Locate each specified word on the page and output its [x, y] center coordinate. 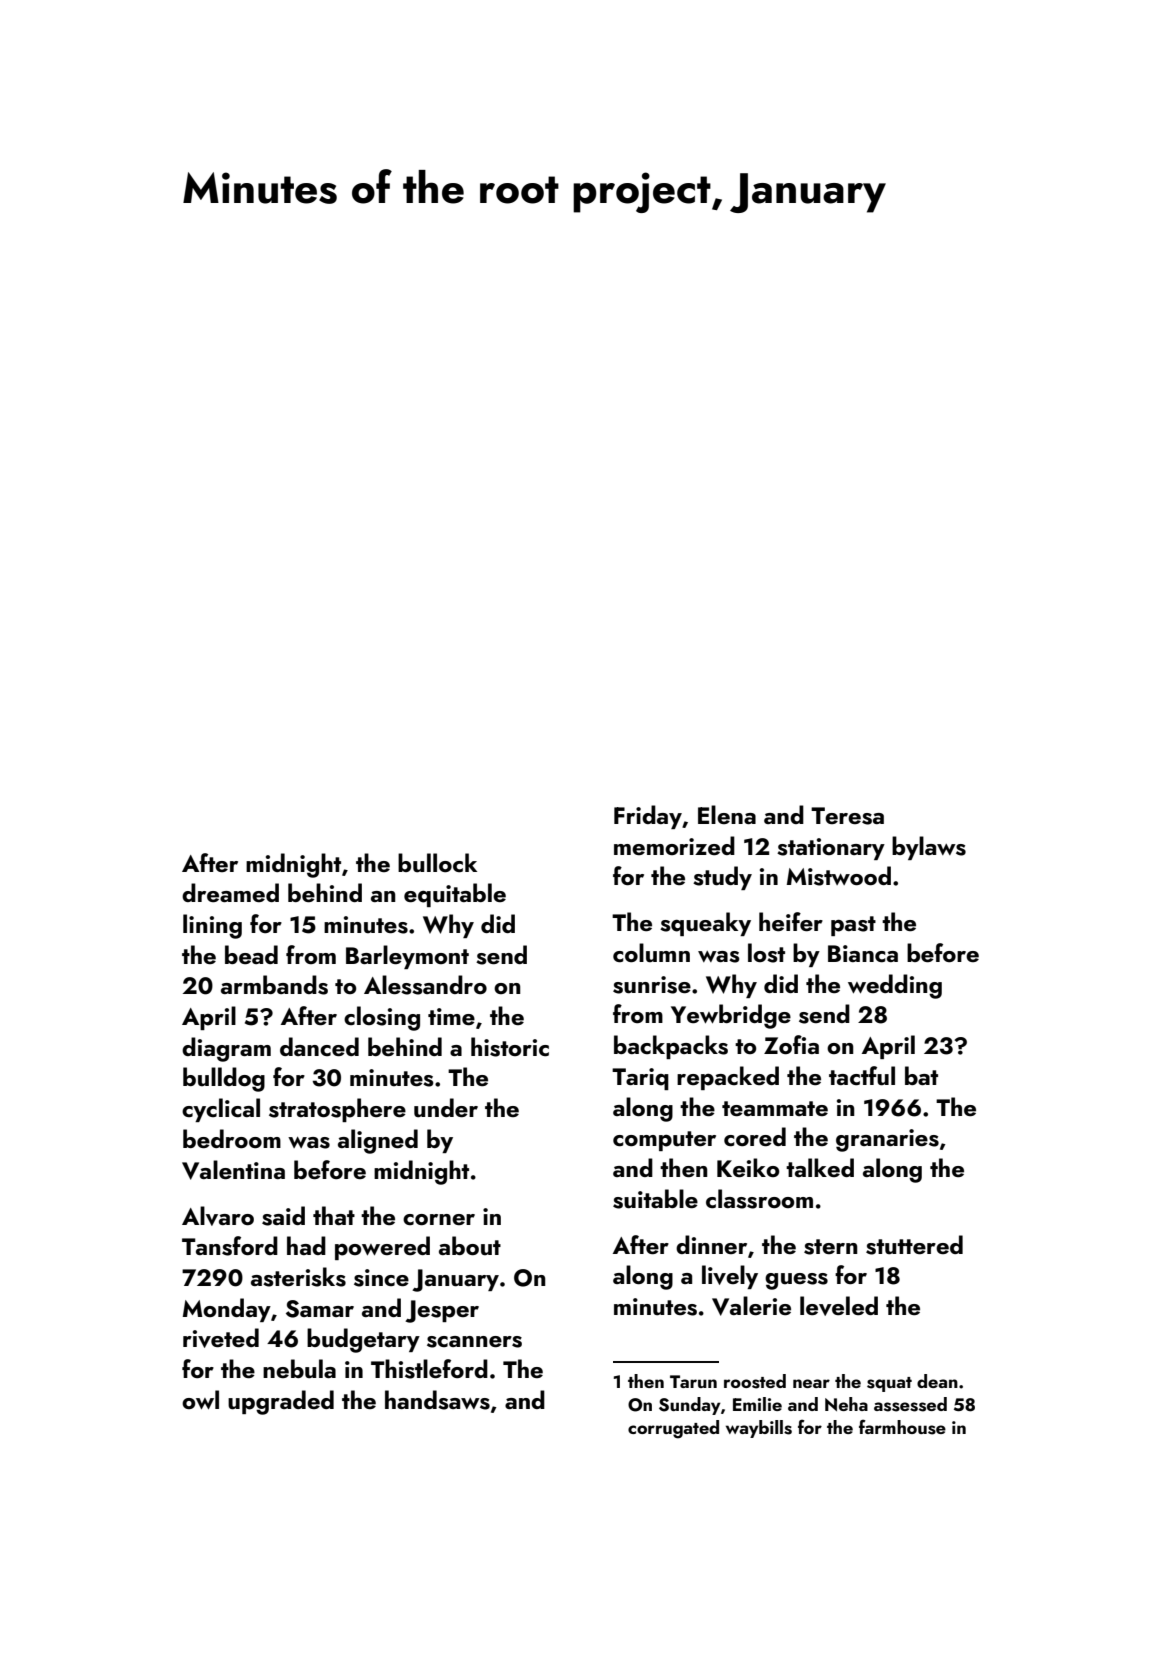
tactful [862, 1076]
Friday [648, 817]
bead [251, 954]
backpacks [671, 1047]
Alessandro [425, 985]
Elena [727, 814]
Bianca [863, 953]
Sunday [690, 1406]
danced [319, 1046]
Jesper [442, 1311]
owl [200, 1399]
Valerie [751, 1306]
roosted [755, 1381]
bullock [437, 863]
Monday [227, 1310]
